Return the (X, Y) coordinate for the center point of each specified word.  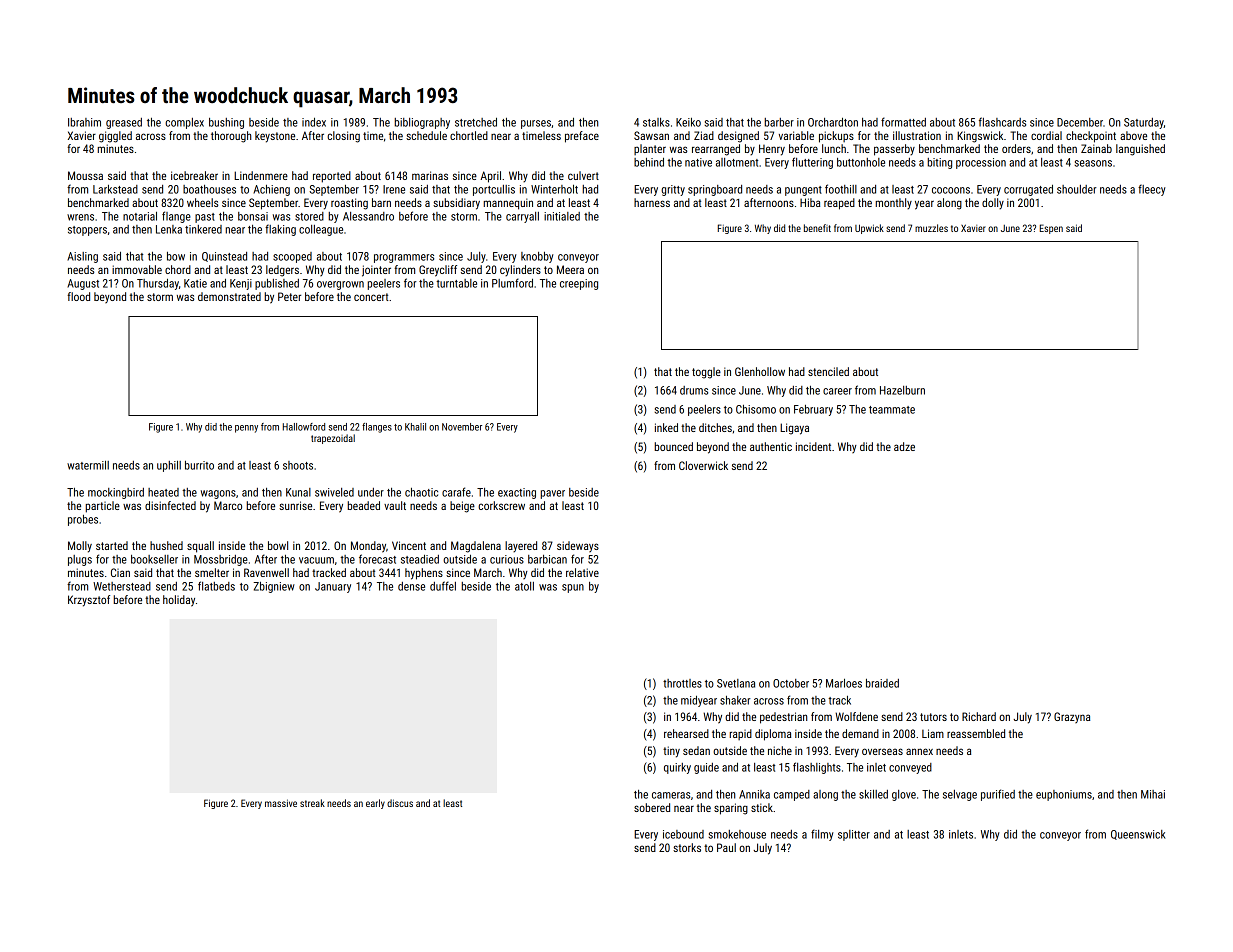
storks (687, 847)
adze (904, 446)
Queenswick (1138, 835)
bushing (226, 123)
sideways (578, 546)
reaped (839, 204)
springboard (715, 190)
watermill (88, 465)
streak (312, 803)
